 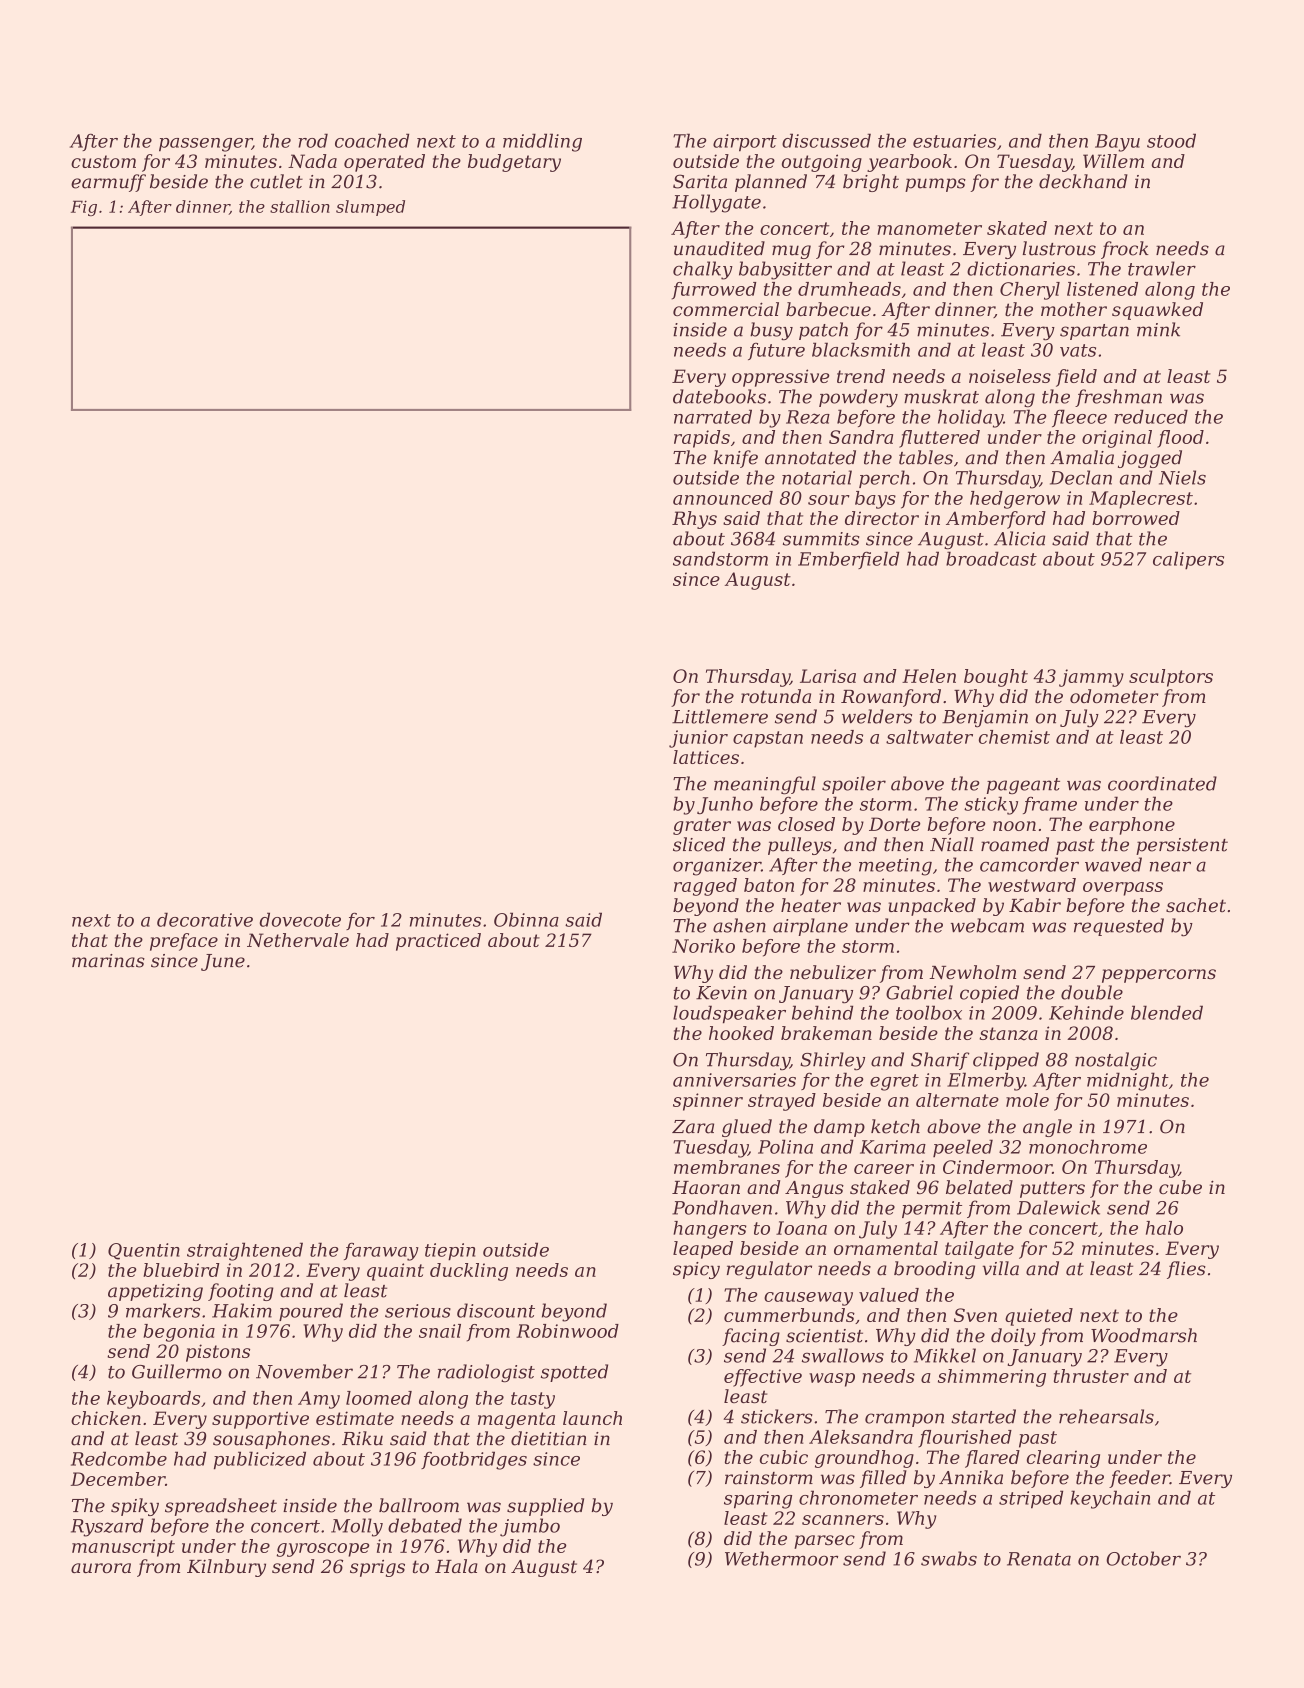 What do you see at coordinates (223, 962) in the screenshot?
I see `June` at bounding box center [223, 962].
